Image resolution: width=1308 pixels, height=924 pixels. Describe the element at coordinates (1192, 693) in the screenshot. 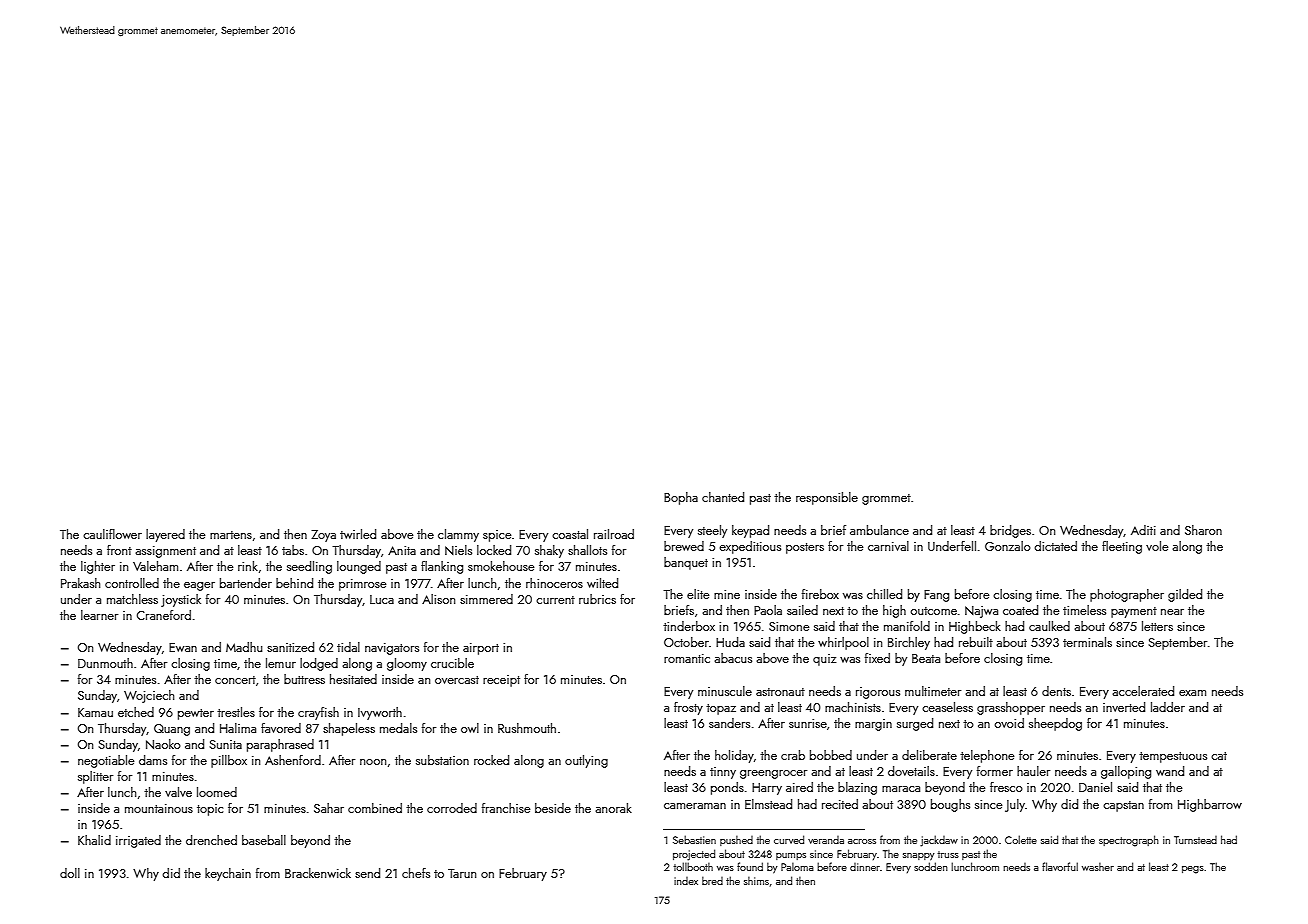

I see `exam` at that location.
